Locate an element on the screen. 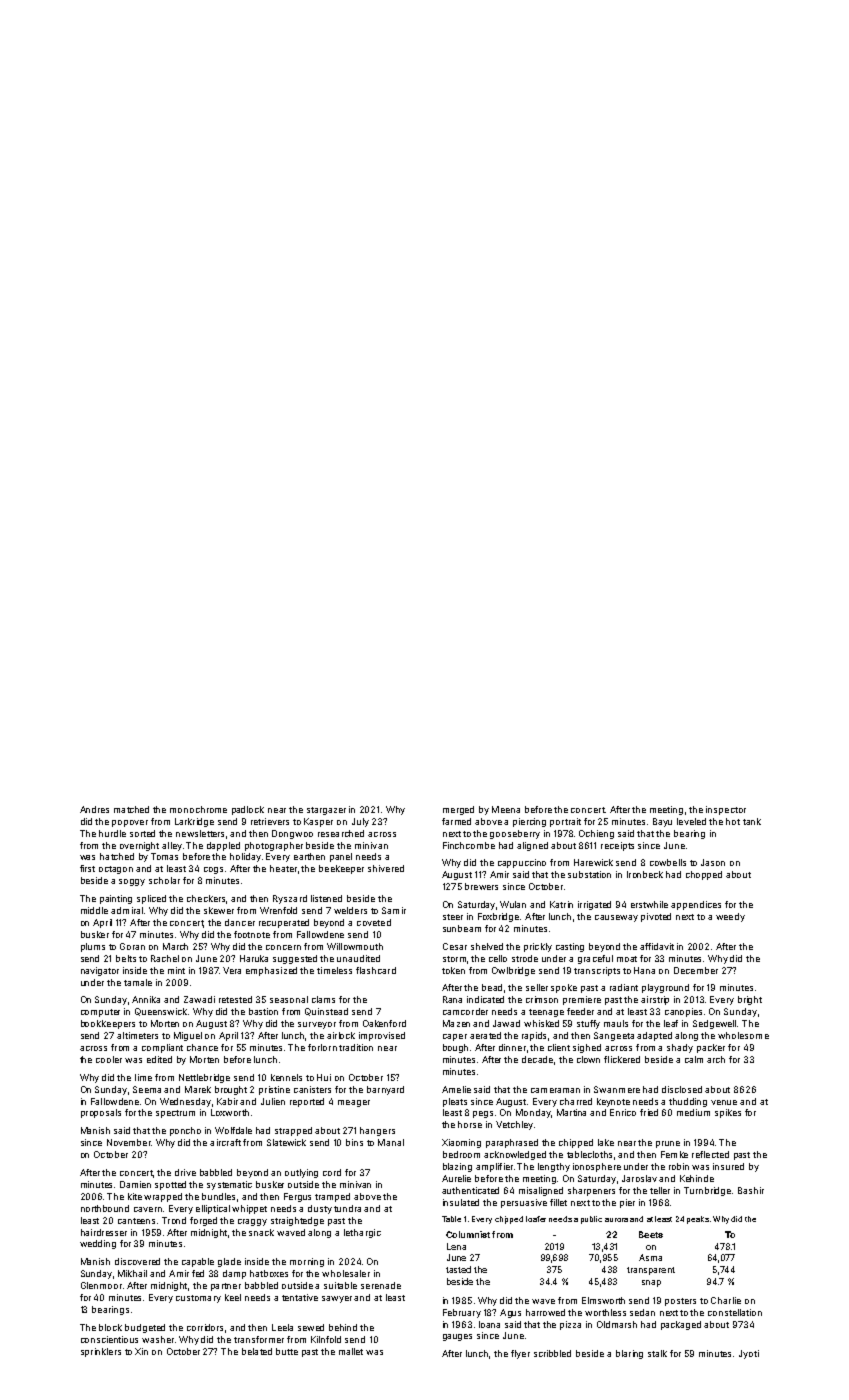 Image resolution: width=849 pixels, height=1400 pixels. Amelie is located at coordinates (456, 1089).
